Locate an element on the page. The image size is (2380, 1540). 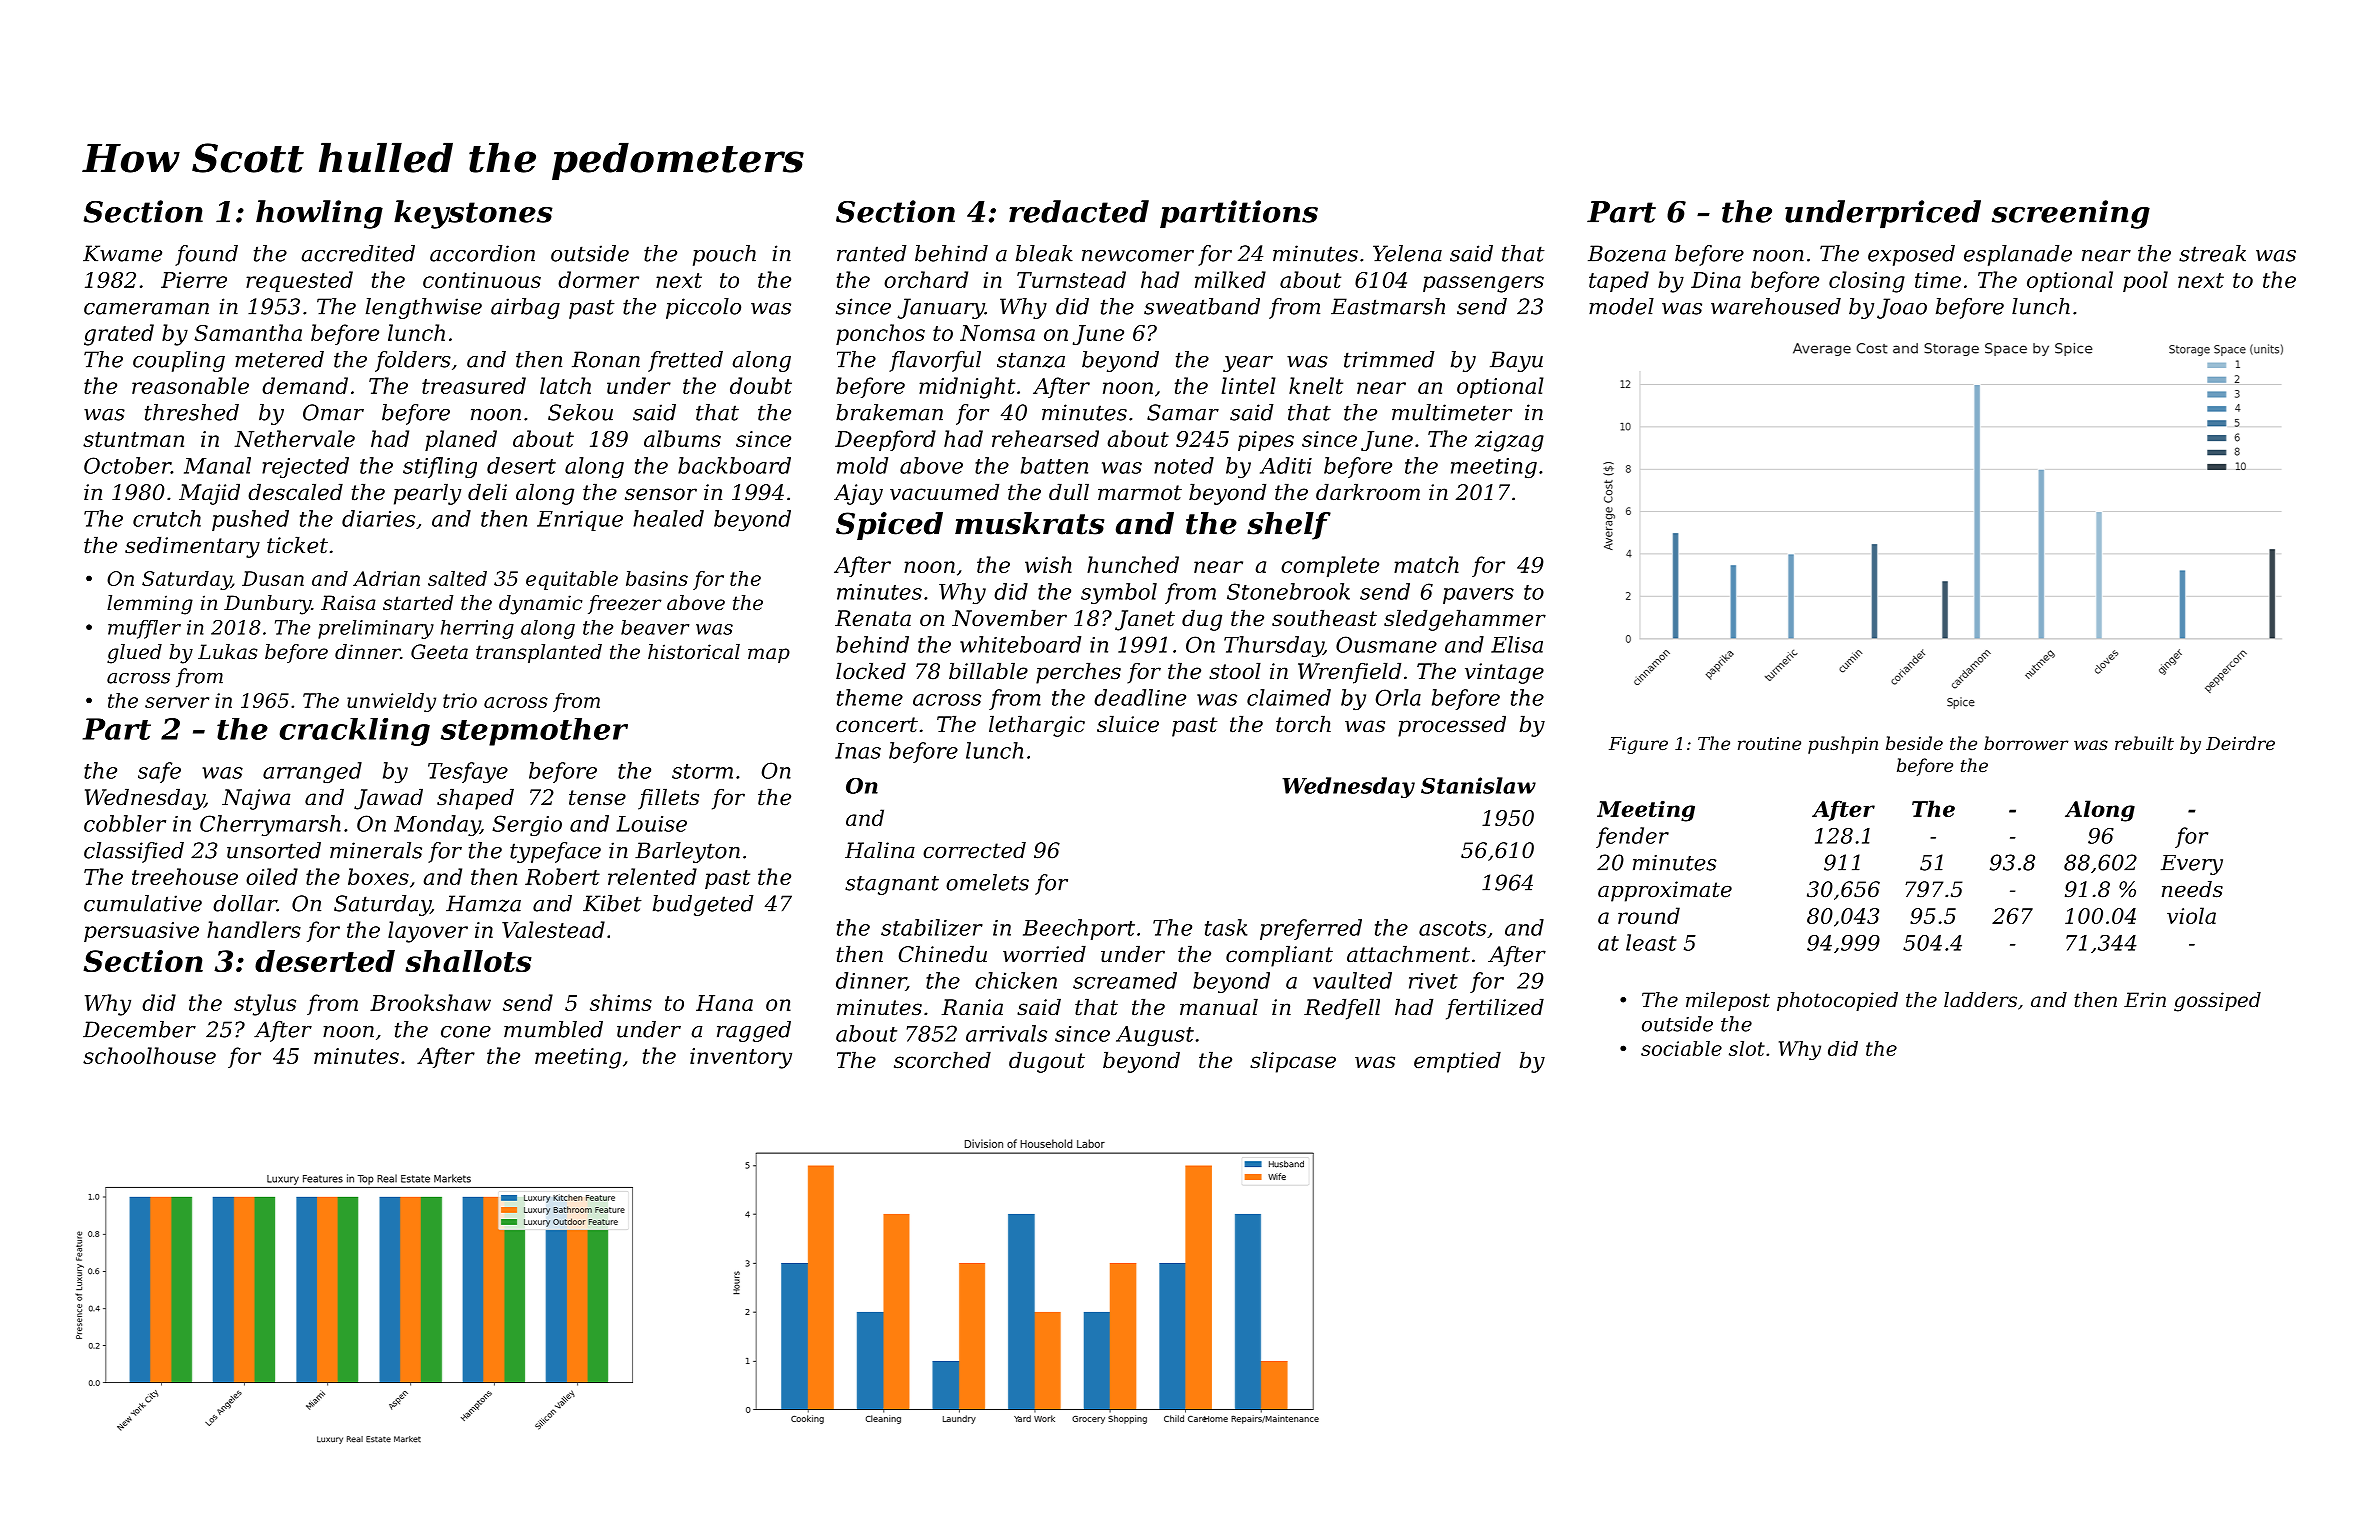
sedimentary is located at coordinates (192, 547).
